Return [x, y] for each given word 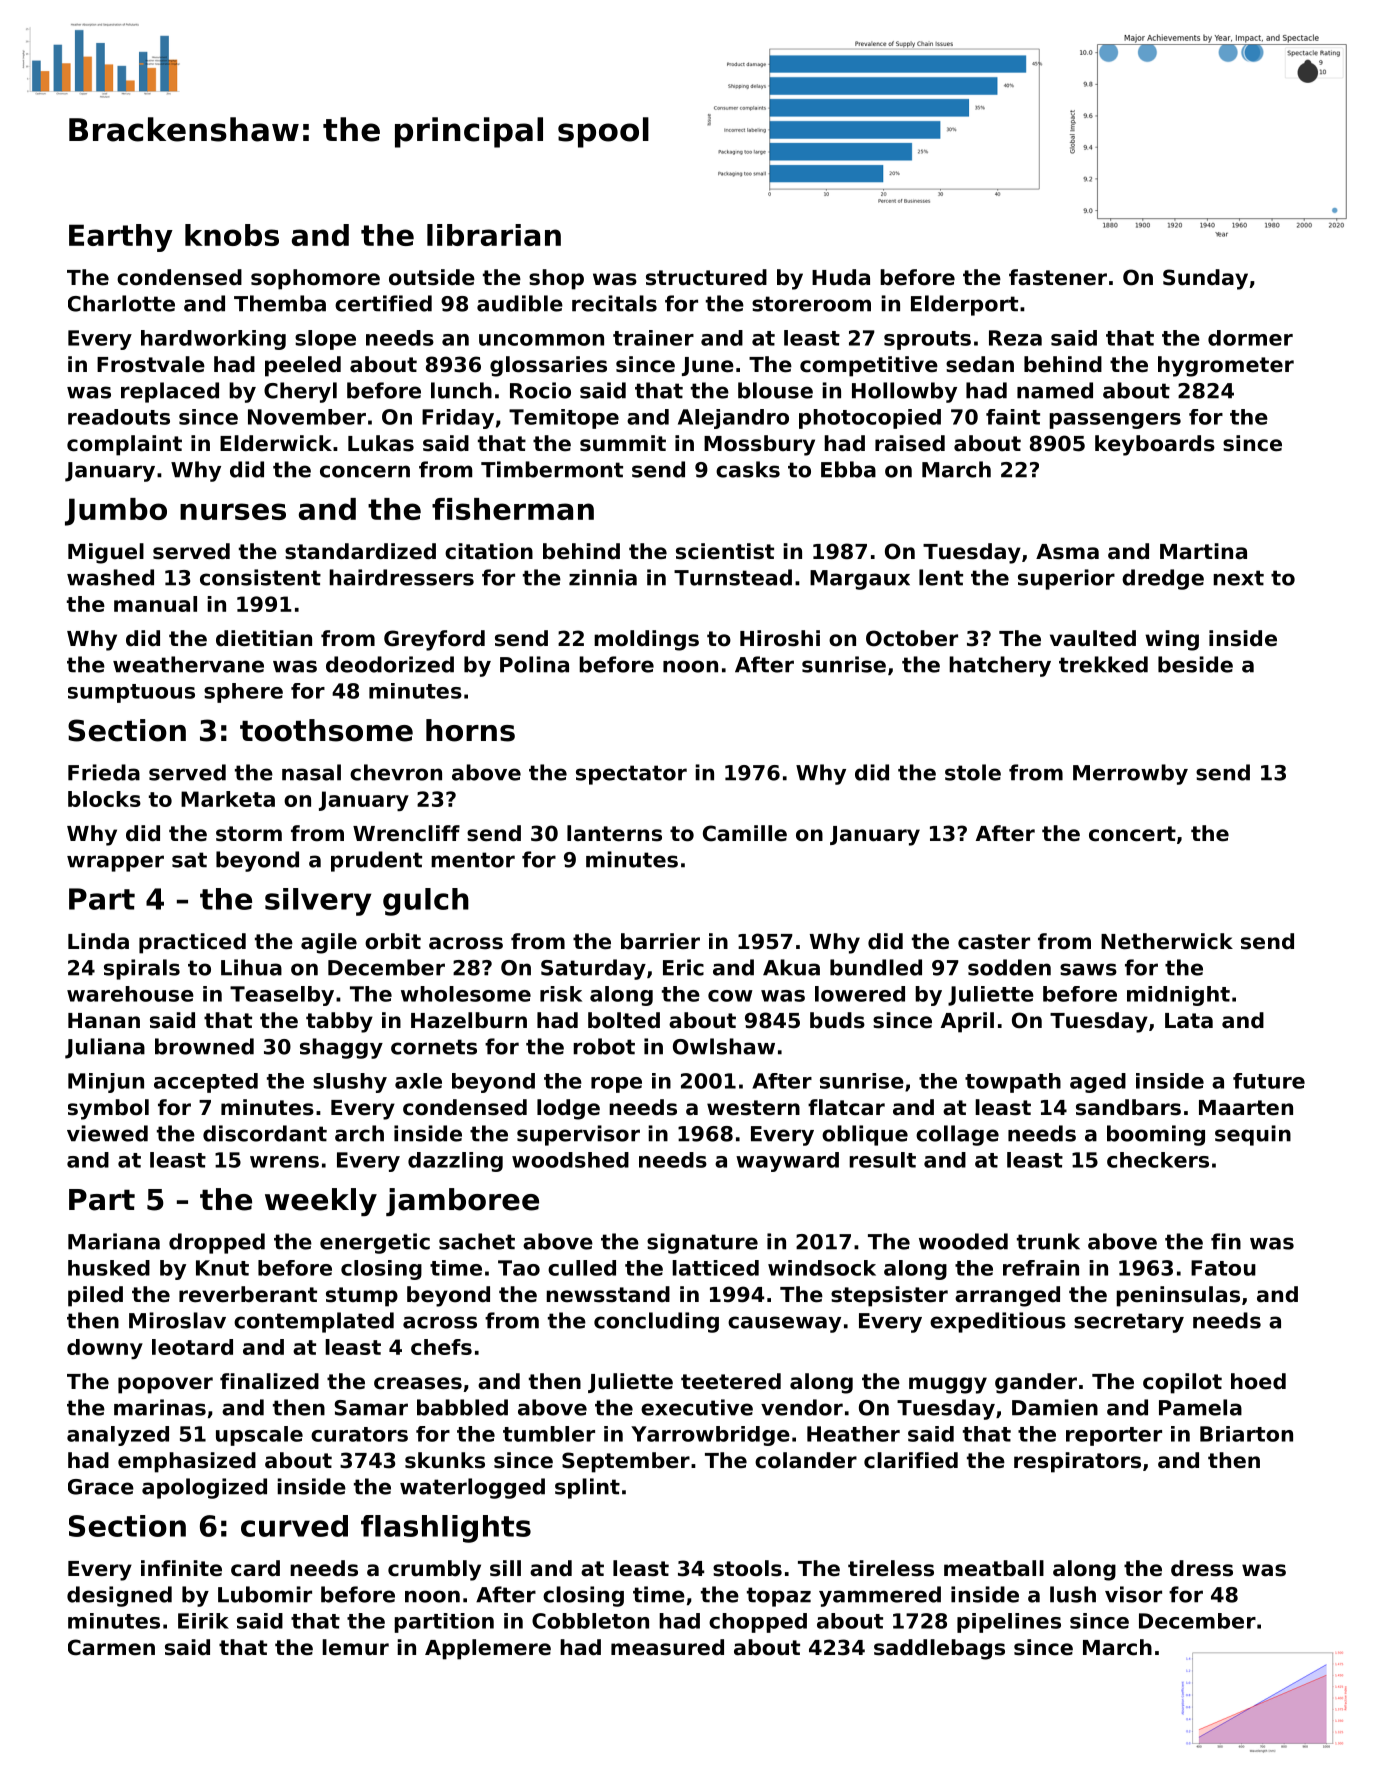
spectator [631, 775]
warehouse [130, 994]
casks [748, 469]
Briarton [1246, 1434]
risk [561, 994]
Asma [1067, 552]
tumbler [549, 1434]
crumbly [434, 1570]
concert [1132, 834]
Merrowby [1130, 774]
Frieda [104, 772]
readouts [119, 417]
